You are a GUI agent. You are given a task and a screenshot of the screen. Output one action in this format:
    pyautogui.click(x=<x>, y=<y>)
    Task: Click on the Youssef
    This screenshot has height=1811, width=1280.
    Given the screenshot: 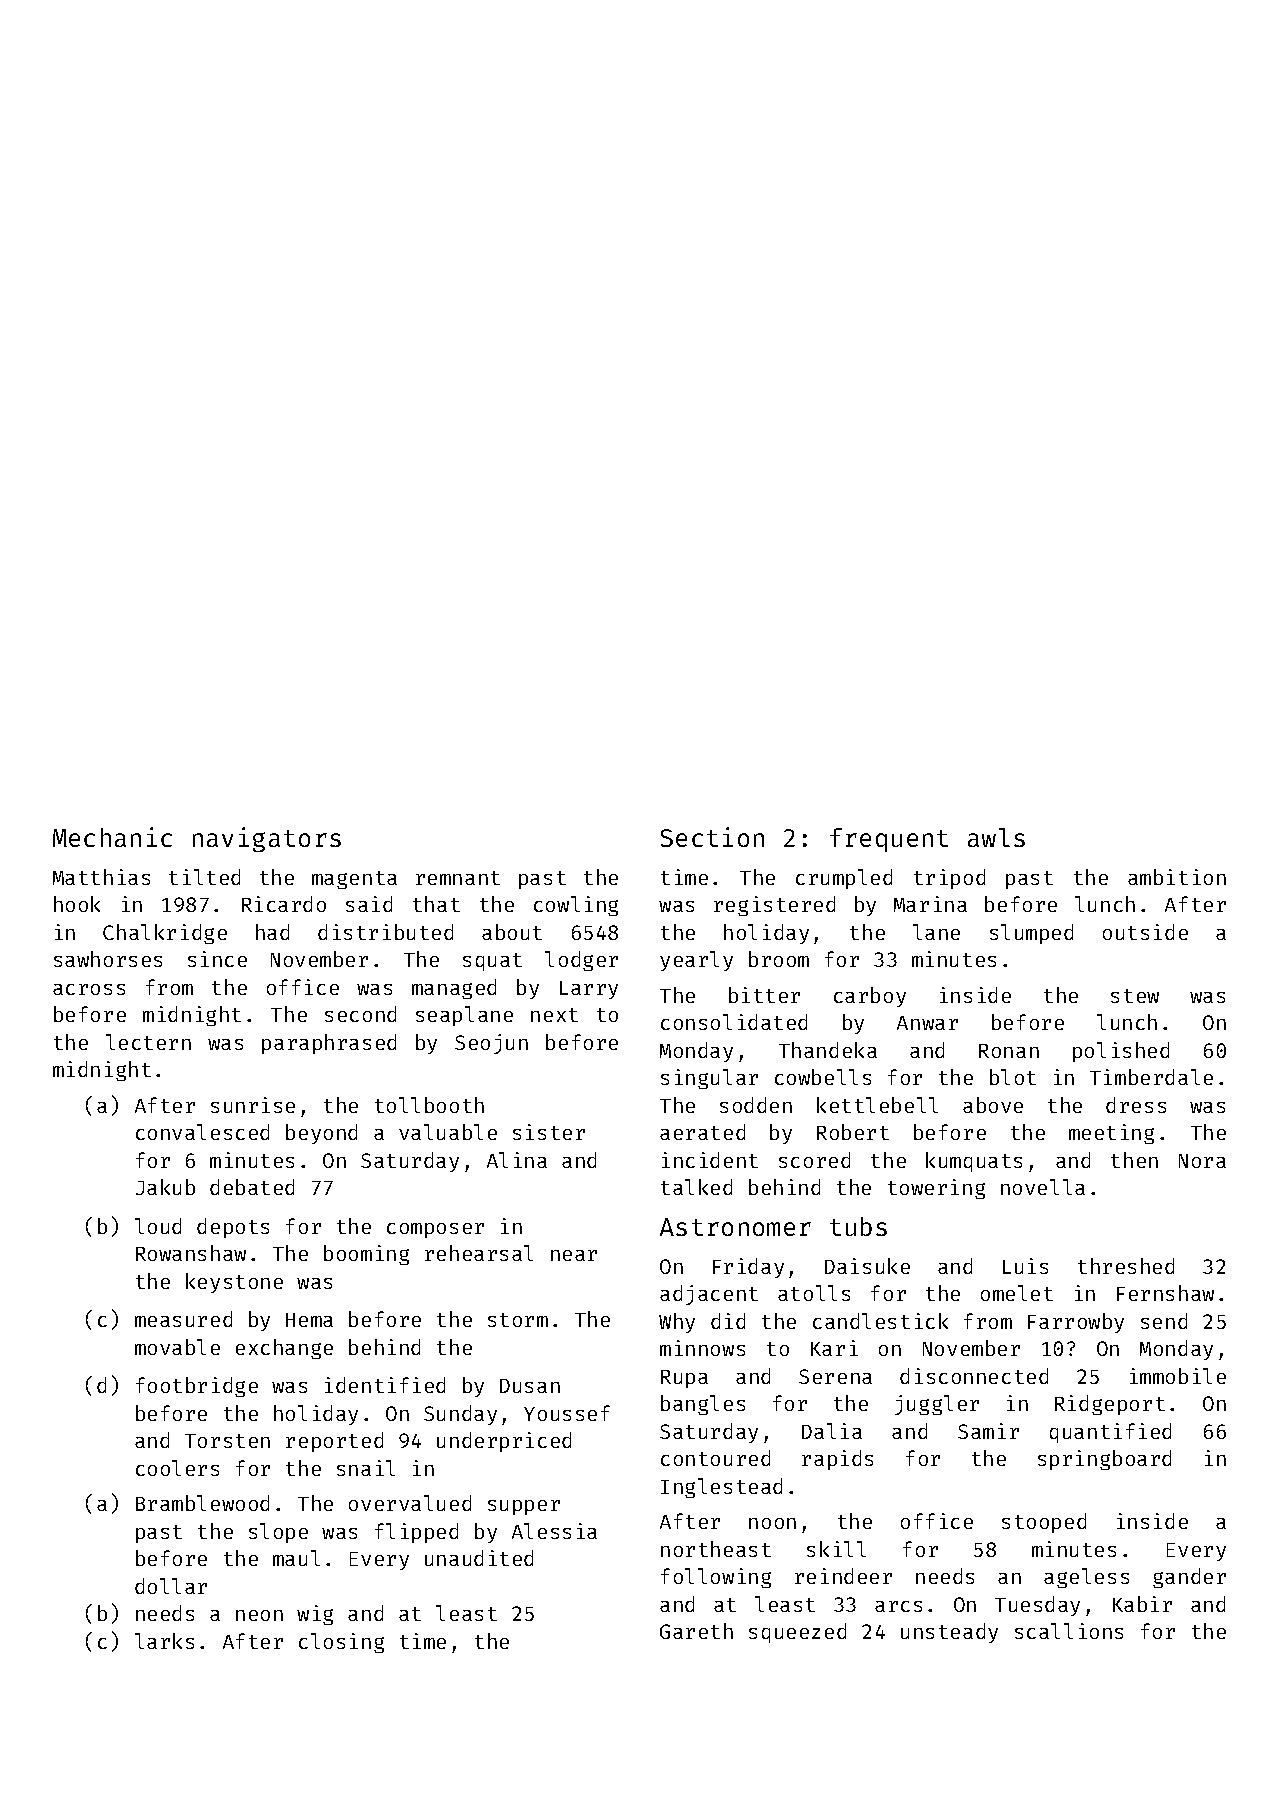 What is the action you would take?
    pyautogui.click(x=567, y=1413)
